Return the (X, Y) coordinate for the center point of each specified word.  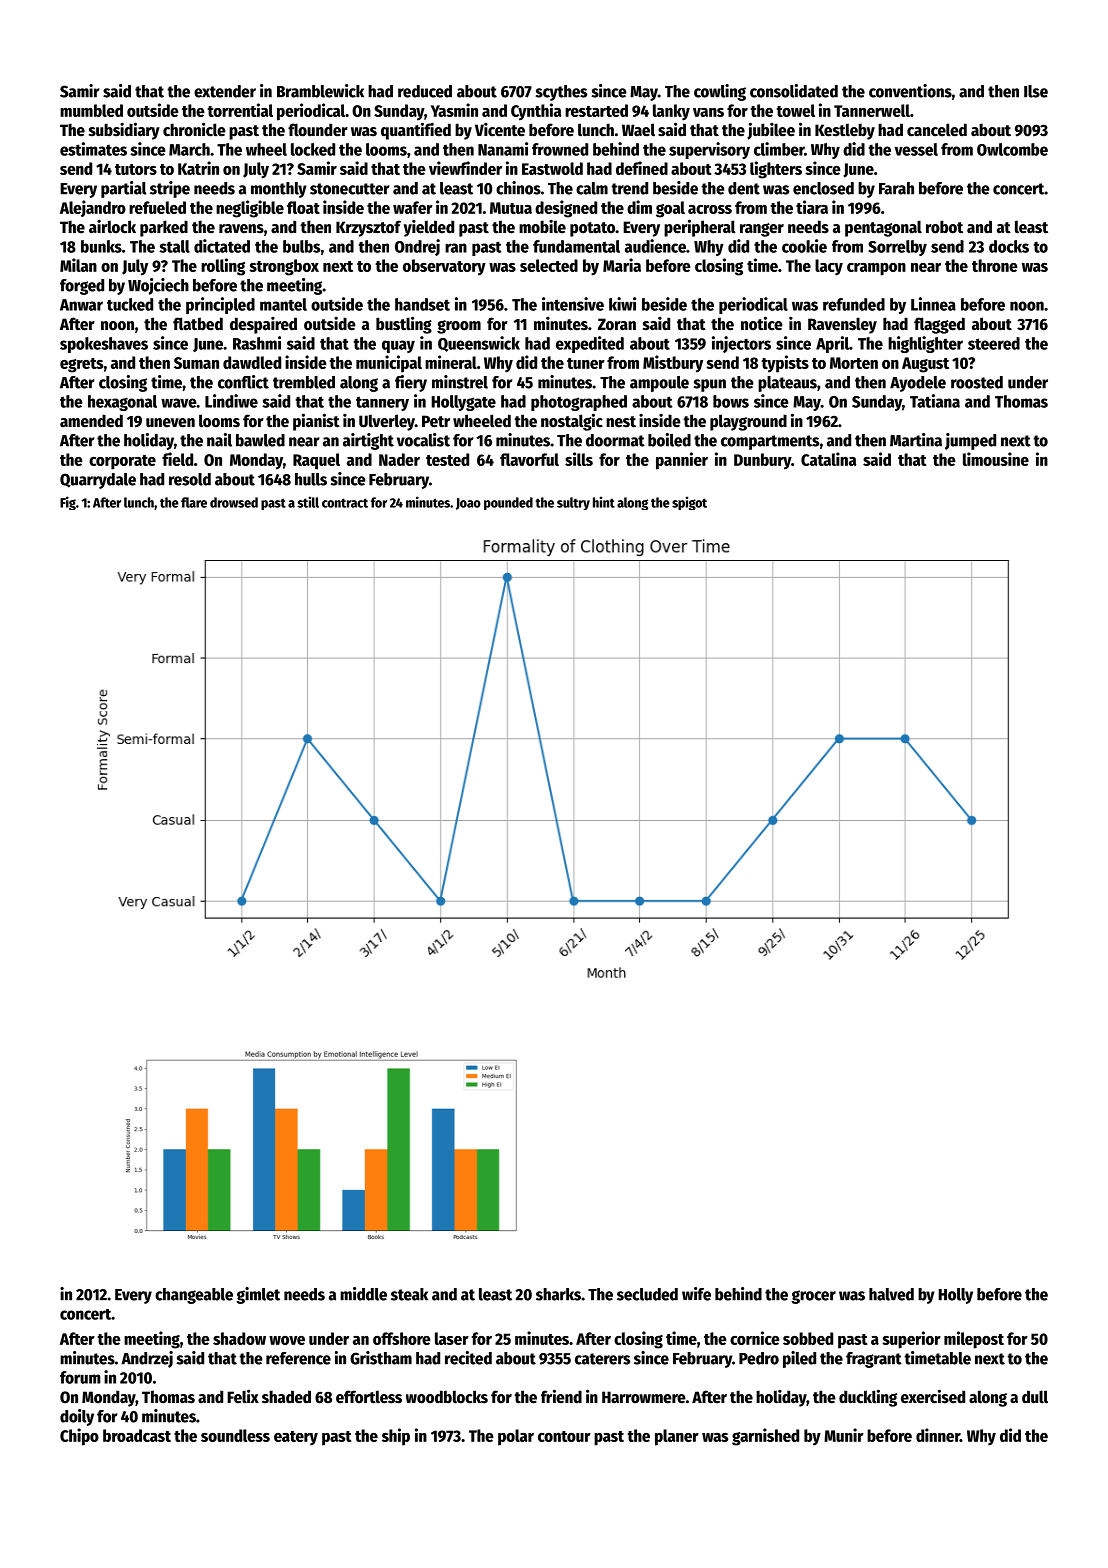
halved (891, 1294)
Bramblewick (320, 91)
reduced (425, 91)
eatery (296, 1438)
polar (516, 1437)
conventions (910, 91)
